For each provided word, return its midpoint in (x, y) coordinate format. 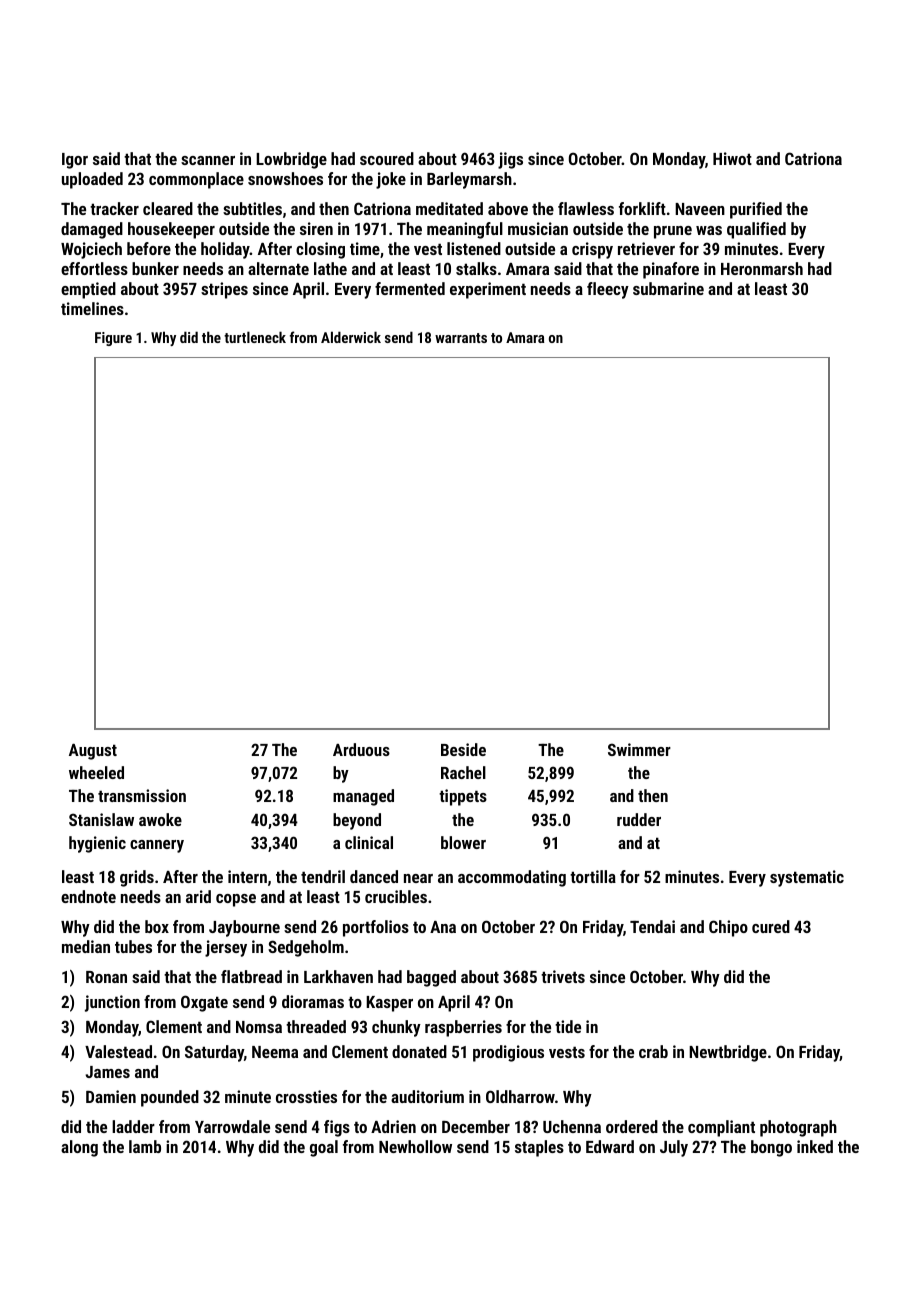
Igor (75, 161)
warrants (461, 338)
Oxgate (204, 1003)
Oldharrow (520, 1096)
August (93, 752)
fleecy (608, 290)
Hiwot (732, 158)
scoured (387, 158)
